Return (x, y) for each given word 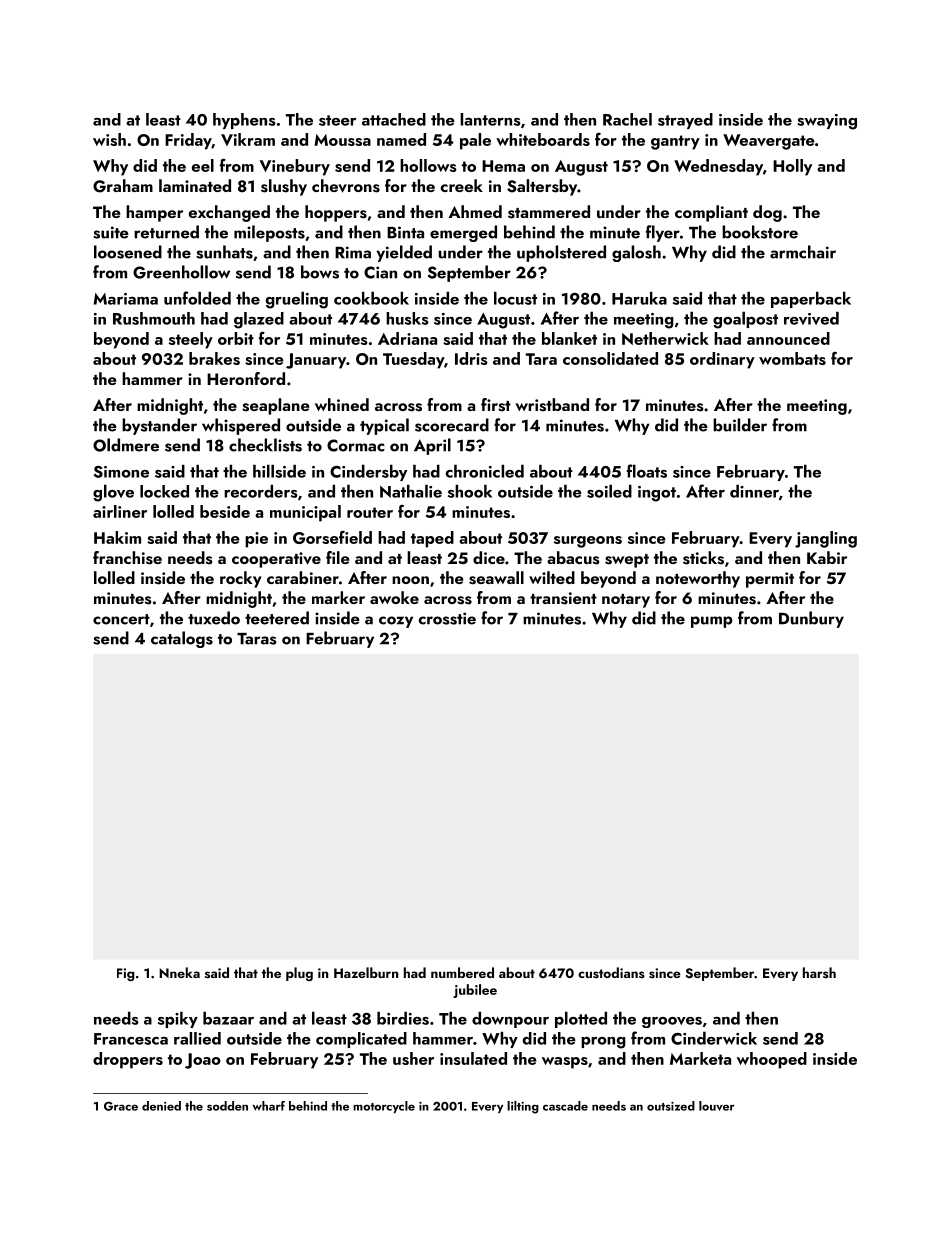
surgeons (588, 542)
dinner (754, 491)
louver (717, 1106)
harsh (819, 972)
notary (626, 601)
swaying (827, 122)
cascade (565, 1106)
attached (394, 119)
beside (225, 511)
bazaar (228, 1018)
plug (299, 974)
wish (109, 139)
